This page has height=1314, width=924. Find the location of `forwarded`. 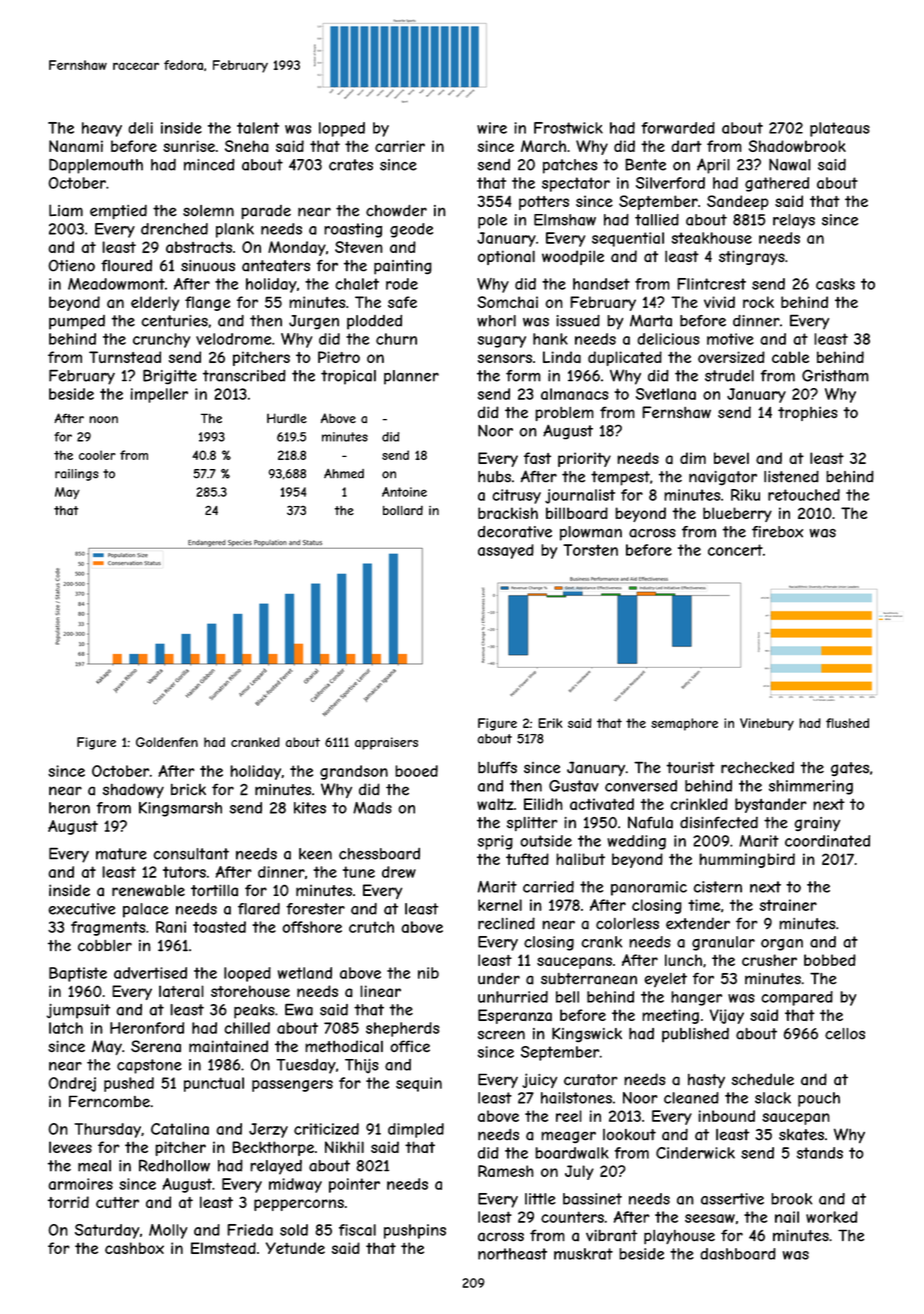

forwarded is located at coordinates (678, 128).
